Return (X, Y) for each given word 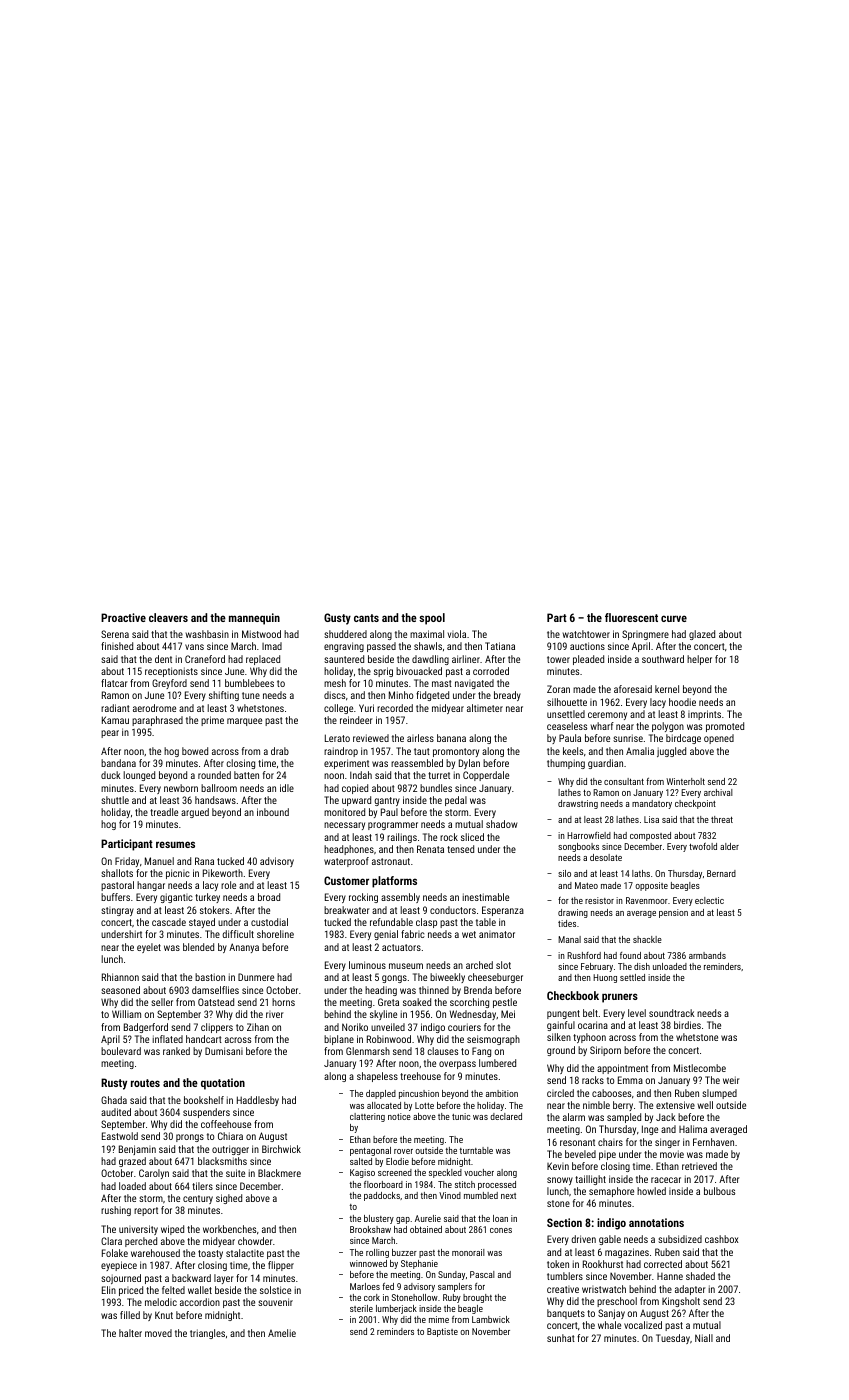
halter (130, 1333)
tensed (460, 849)
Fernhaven (713, 1142)
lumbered (497, 1063)
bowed (195, 751)
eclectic (709, 900)
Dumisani (224, 1051)
